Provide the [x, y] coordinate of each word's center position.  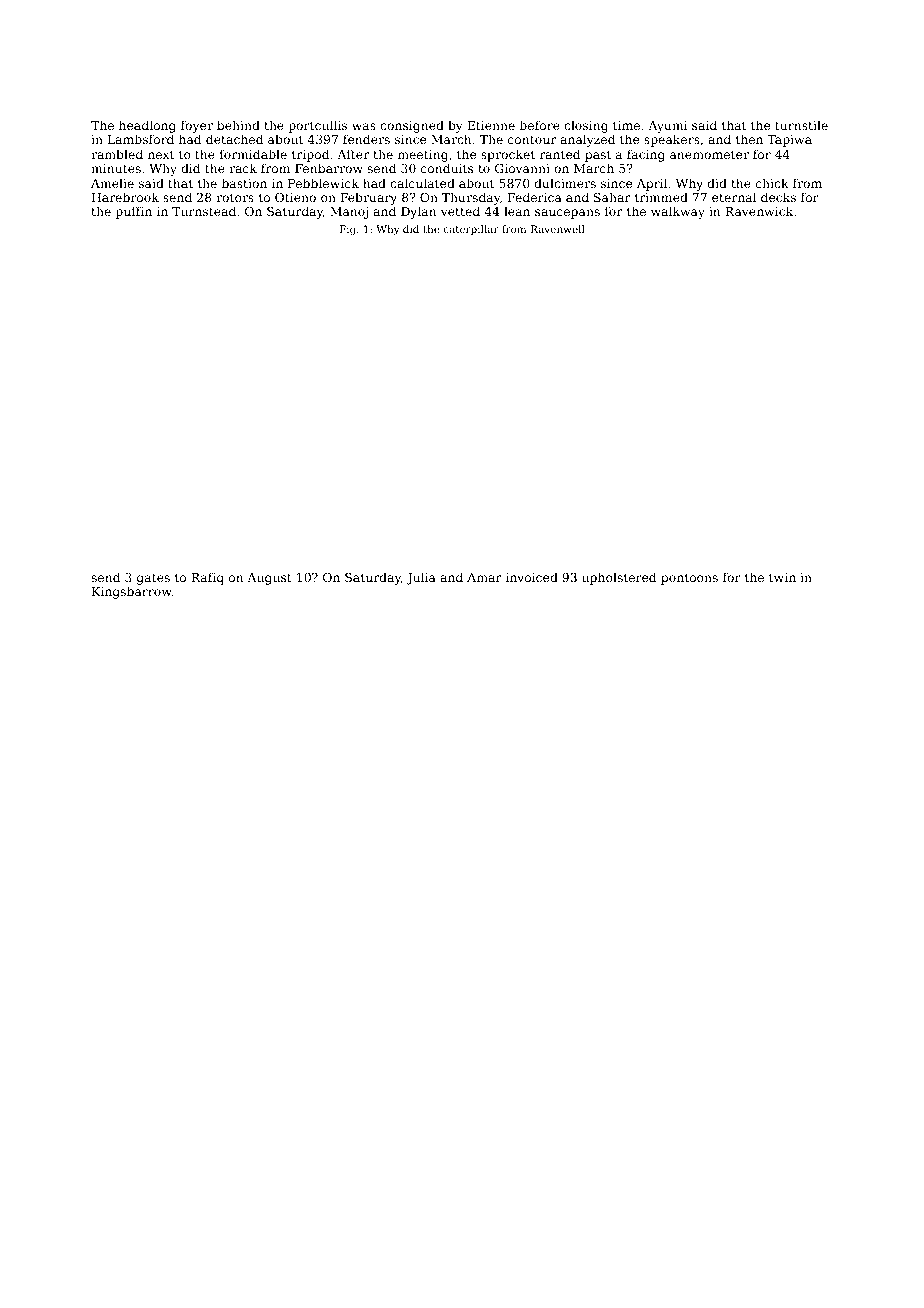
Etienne [491, 125]
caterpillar [471, 230]
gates [153, 579]
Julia [421, 578]
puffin [134, 212]
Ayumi [668, 127]
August [269, 579]
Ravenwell [558, 229]
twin [782, 577]
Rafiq [207, 578]
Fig [348, 230]
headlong [147, 126]
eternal [734, 197]
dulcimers [565, 183]
